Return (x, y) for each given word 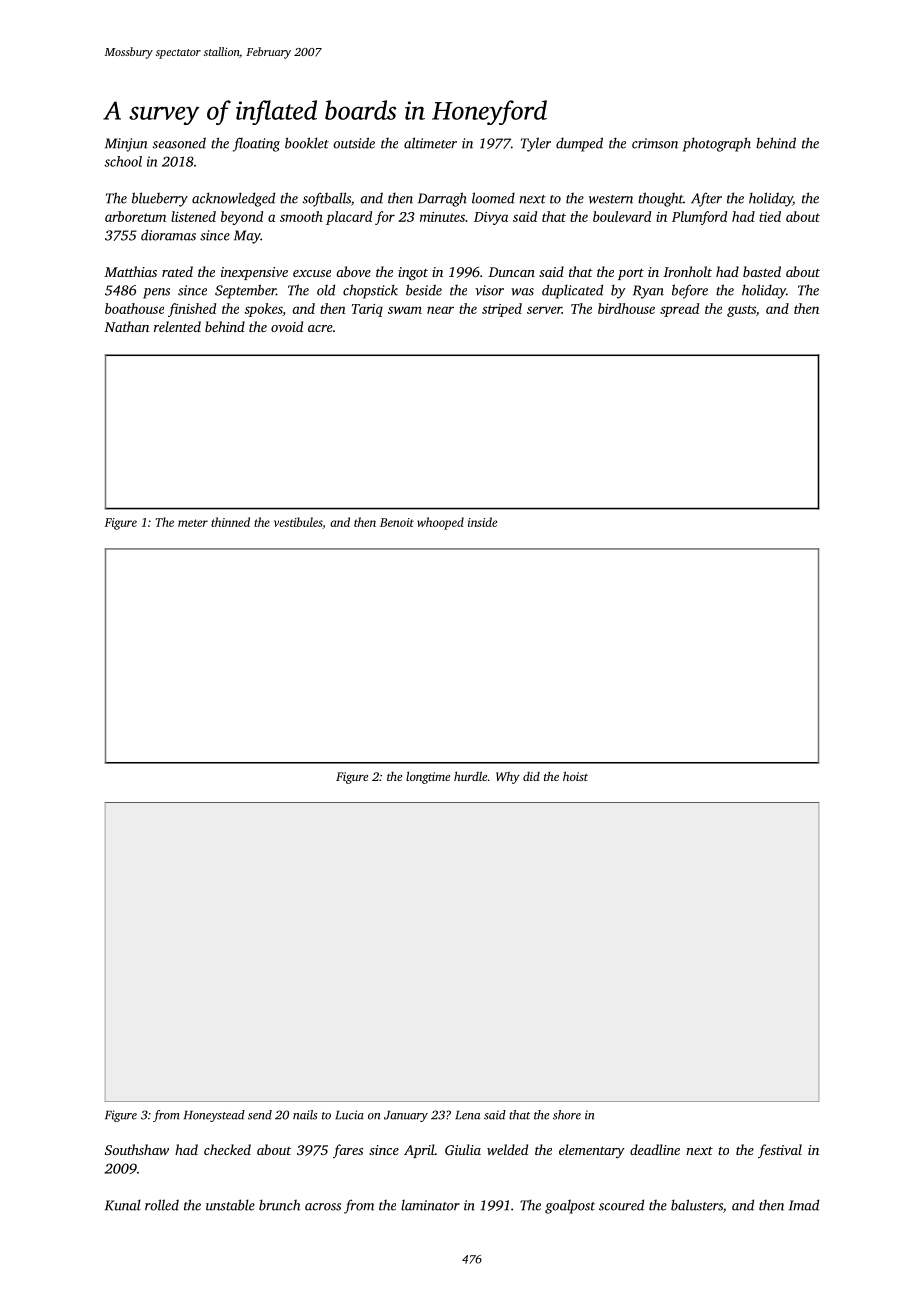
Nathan (126, 326)
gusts (741, 311)
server (544, 310)
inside (482, 522)
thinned (230, 522)
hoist (575, 776)
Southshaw (137, 1149)
